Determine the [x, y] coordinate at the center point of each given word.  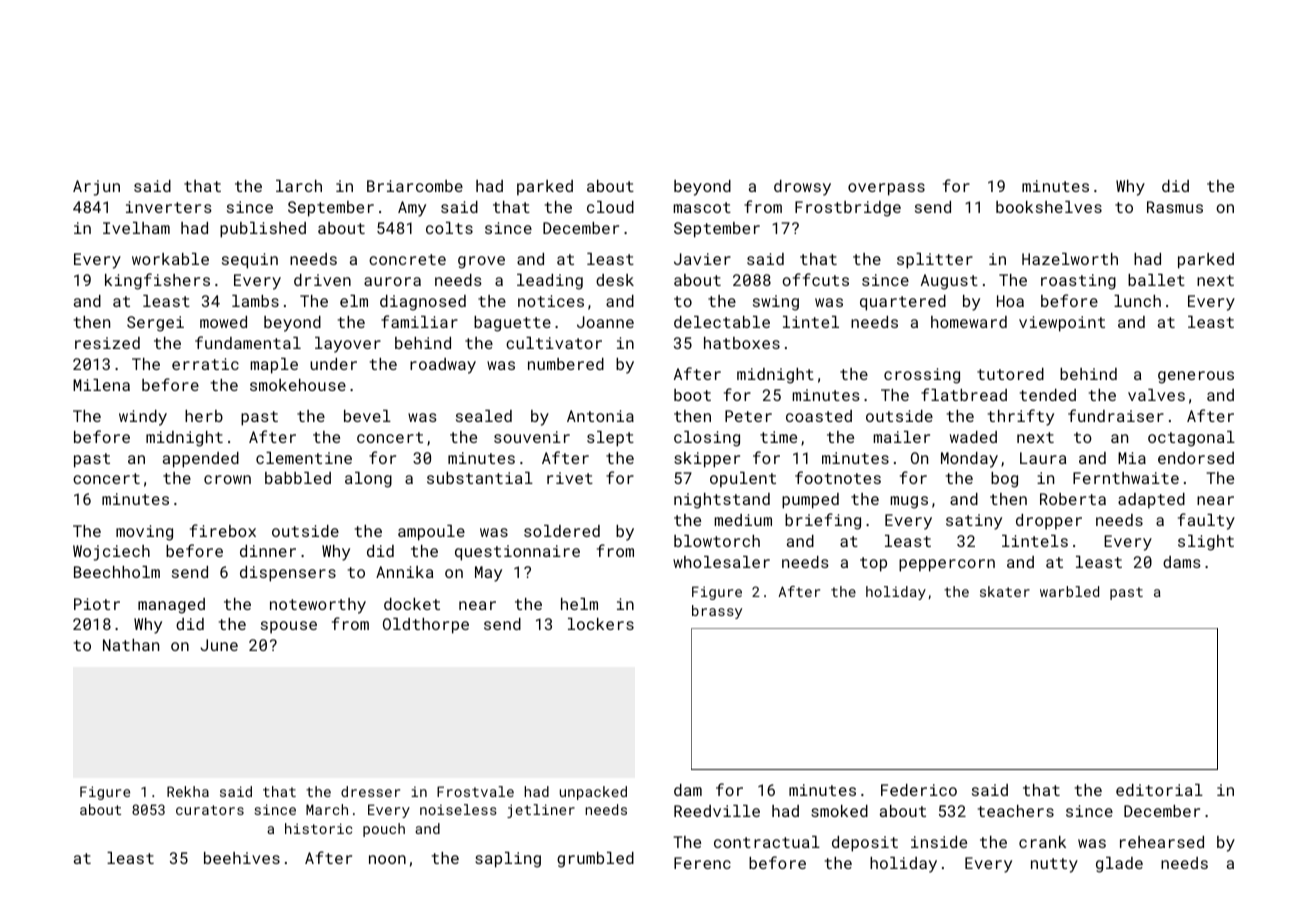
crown [227, 479]
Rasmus [1175, 207]
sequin [250, 261]
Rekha [188, 791]
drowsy [802, 188]
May [488, 574]
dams [1182, 562]
